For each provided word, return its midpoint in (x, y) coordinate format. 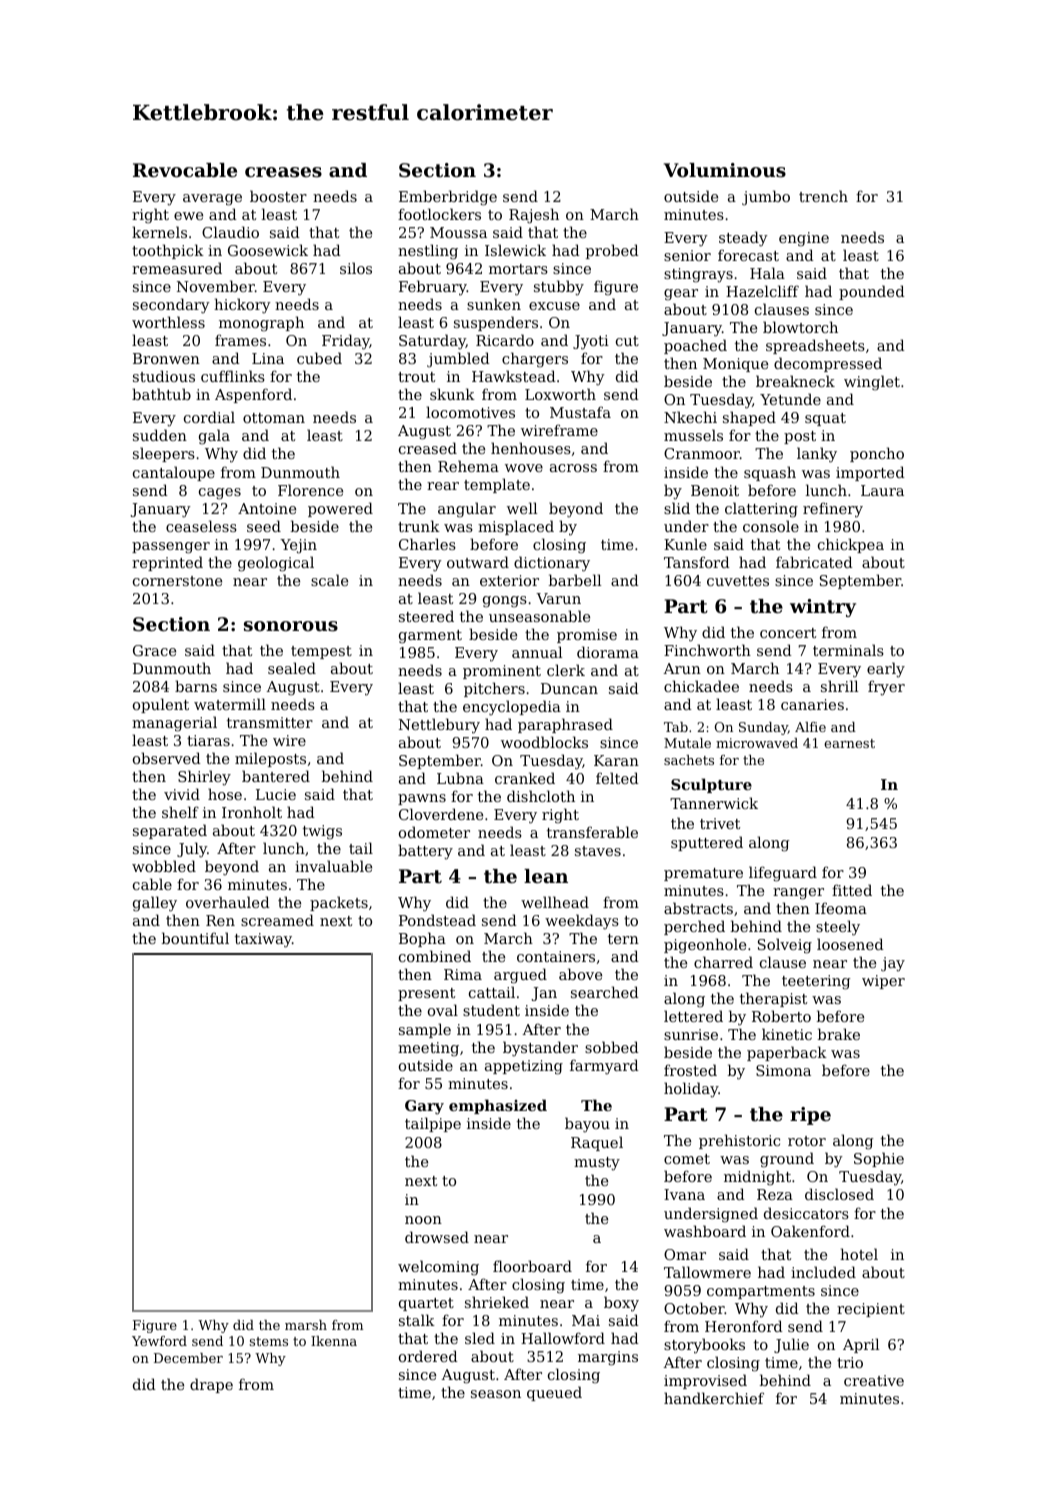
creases (283, 172)
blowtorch (800, 327)
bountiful (195, 938)
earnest (849, 743)
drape (211, 1385)
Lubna (460, 778)
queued (554, 1393)
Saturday (432, 342)
